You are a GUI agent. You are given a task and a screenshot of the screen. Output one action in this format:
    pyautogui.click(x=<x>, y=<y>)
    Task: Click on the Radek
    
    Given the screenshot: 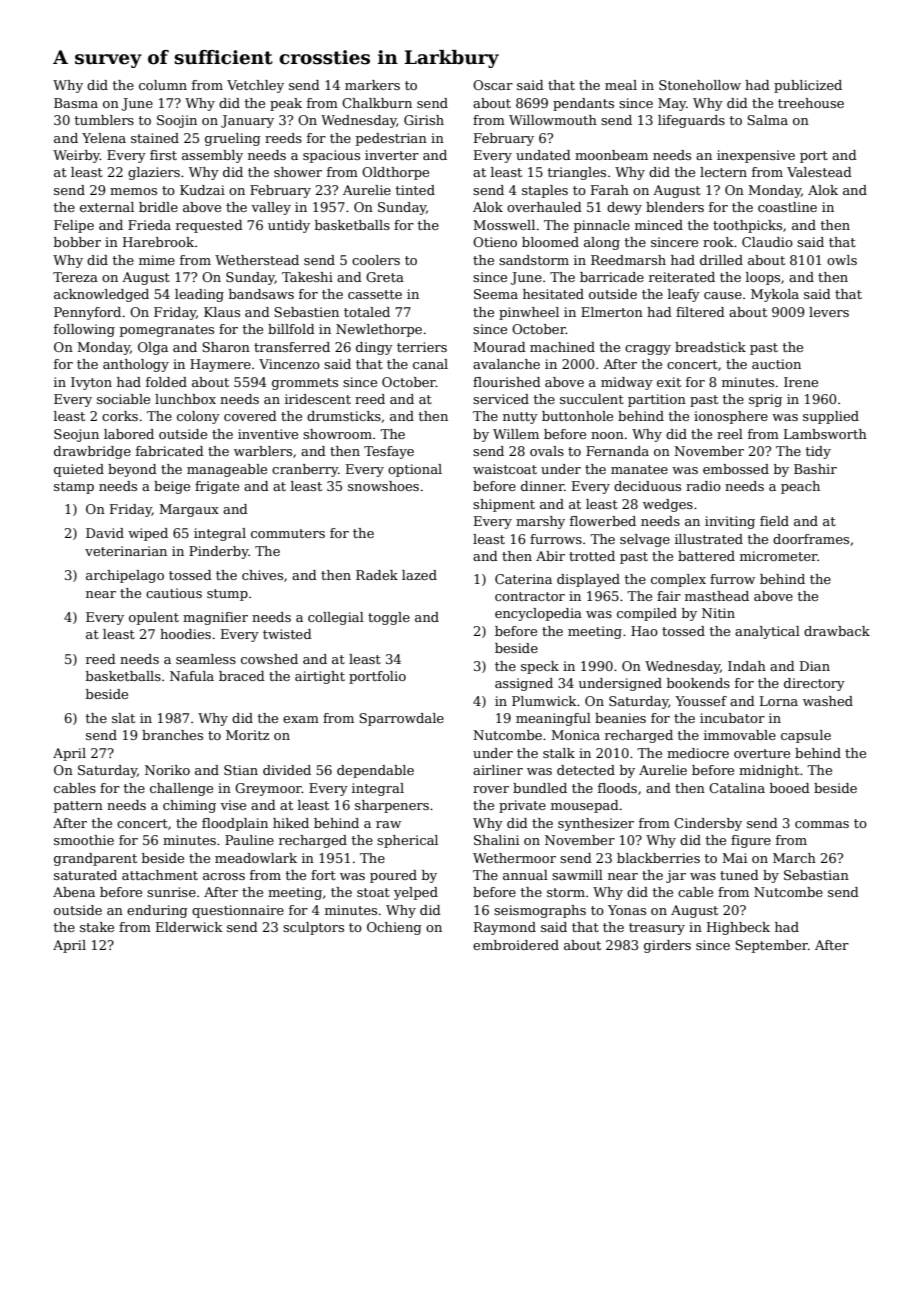 What is the action you would take?
    pyautogui.click(x=377, y=575)
